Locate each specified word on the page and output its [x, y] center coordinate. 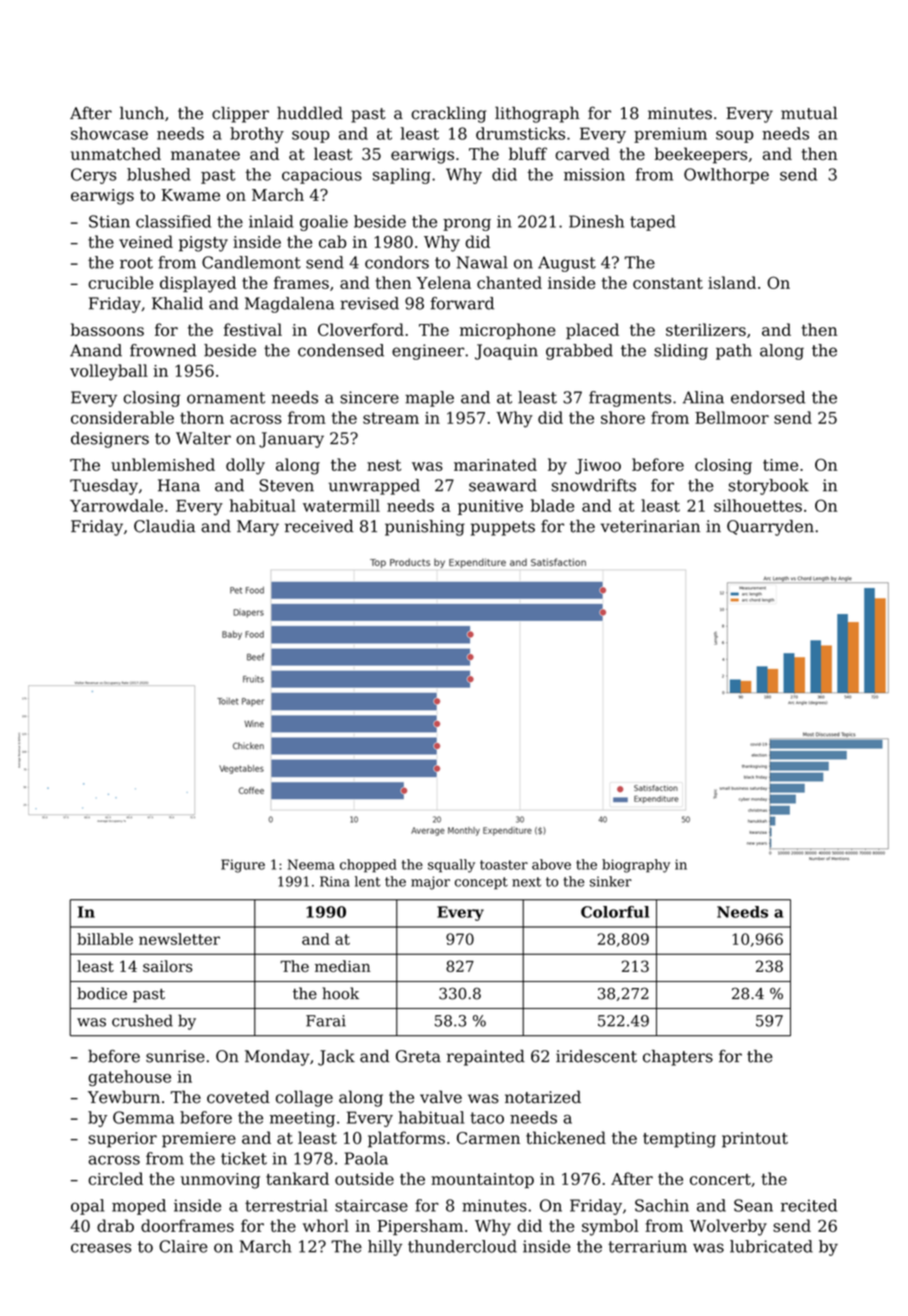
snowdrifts [594, 485]
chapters [678, 1058]
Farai [326, 1021]
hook [340, 993]
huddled [310, 113]
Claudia [164, 526]
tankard [297, 1178]
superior [122, 1140]
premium [670, 135]
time [780, 465]
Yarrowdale [116, 505]
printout [755, 1140]
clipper [240, 114]
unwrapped [374, 487]
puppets [503, 528]
